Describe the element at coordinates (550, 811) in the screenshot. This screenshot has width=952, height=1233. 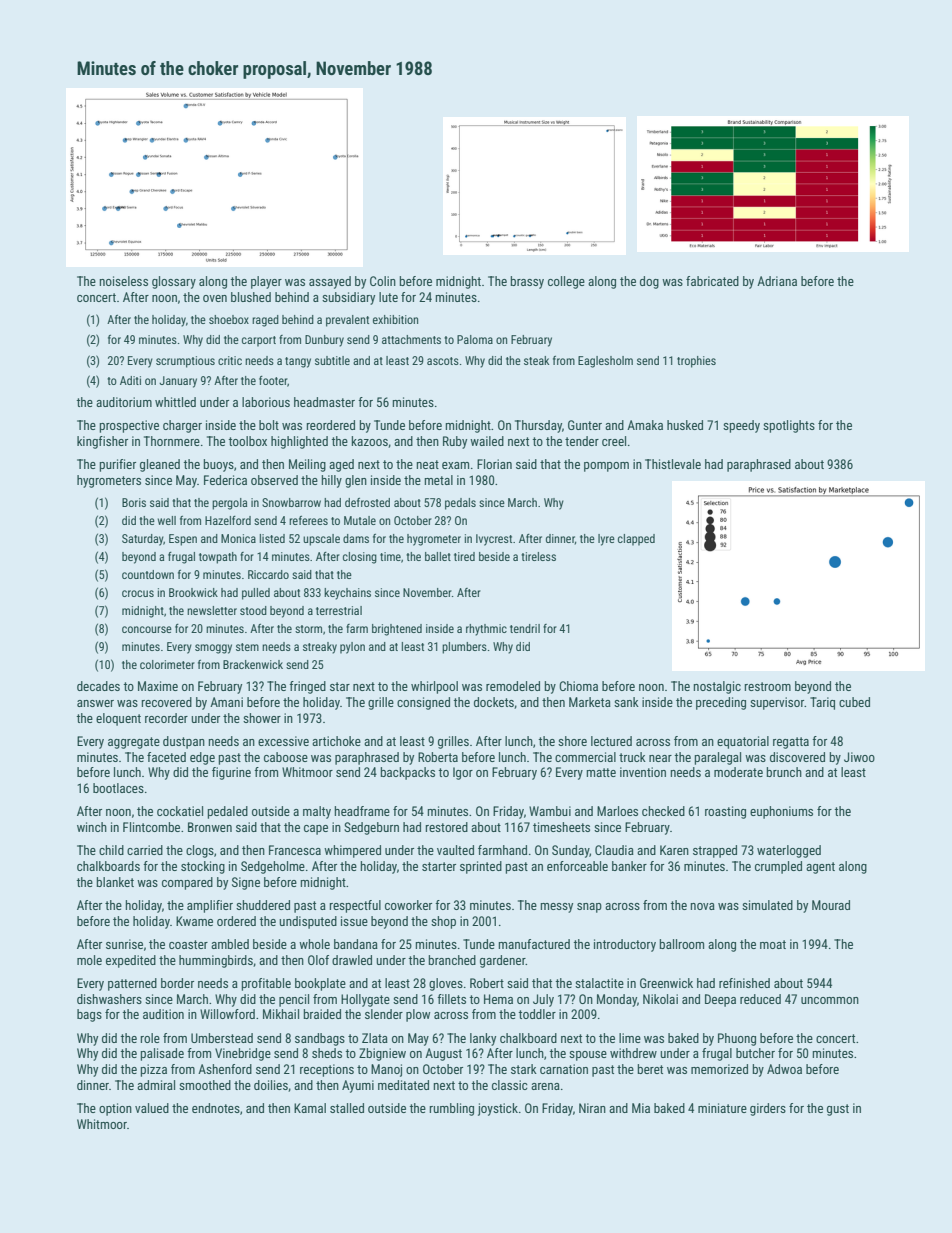
I see `Wambui` at that location.
